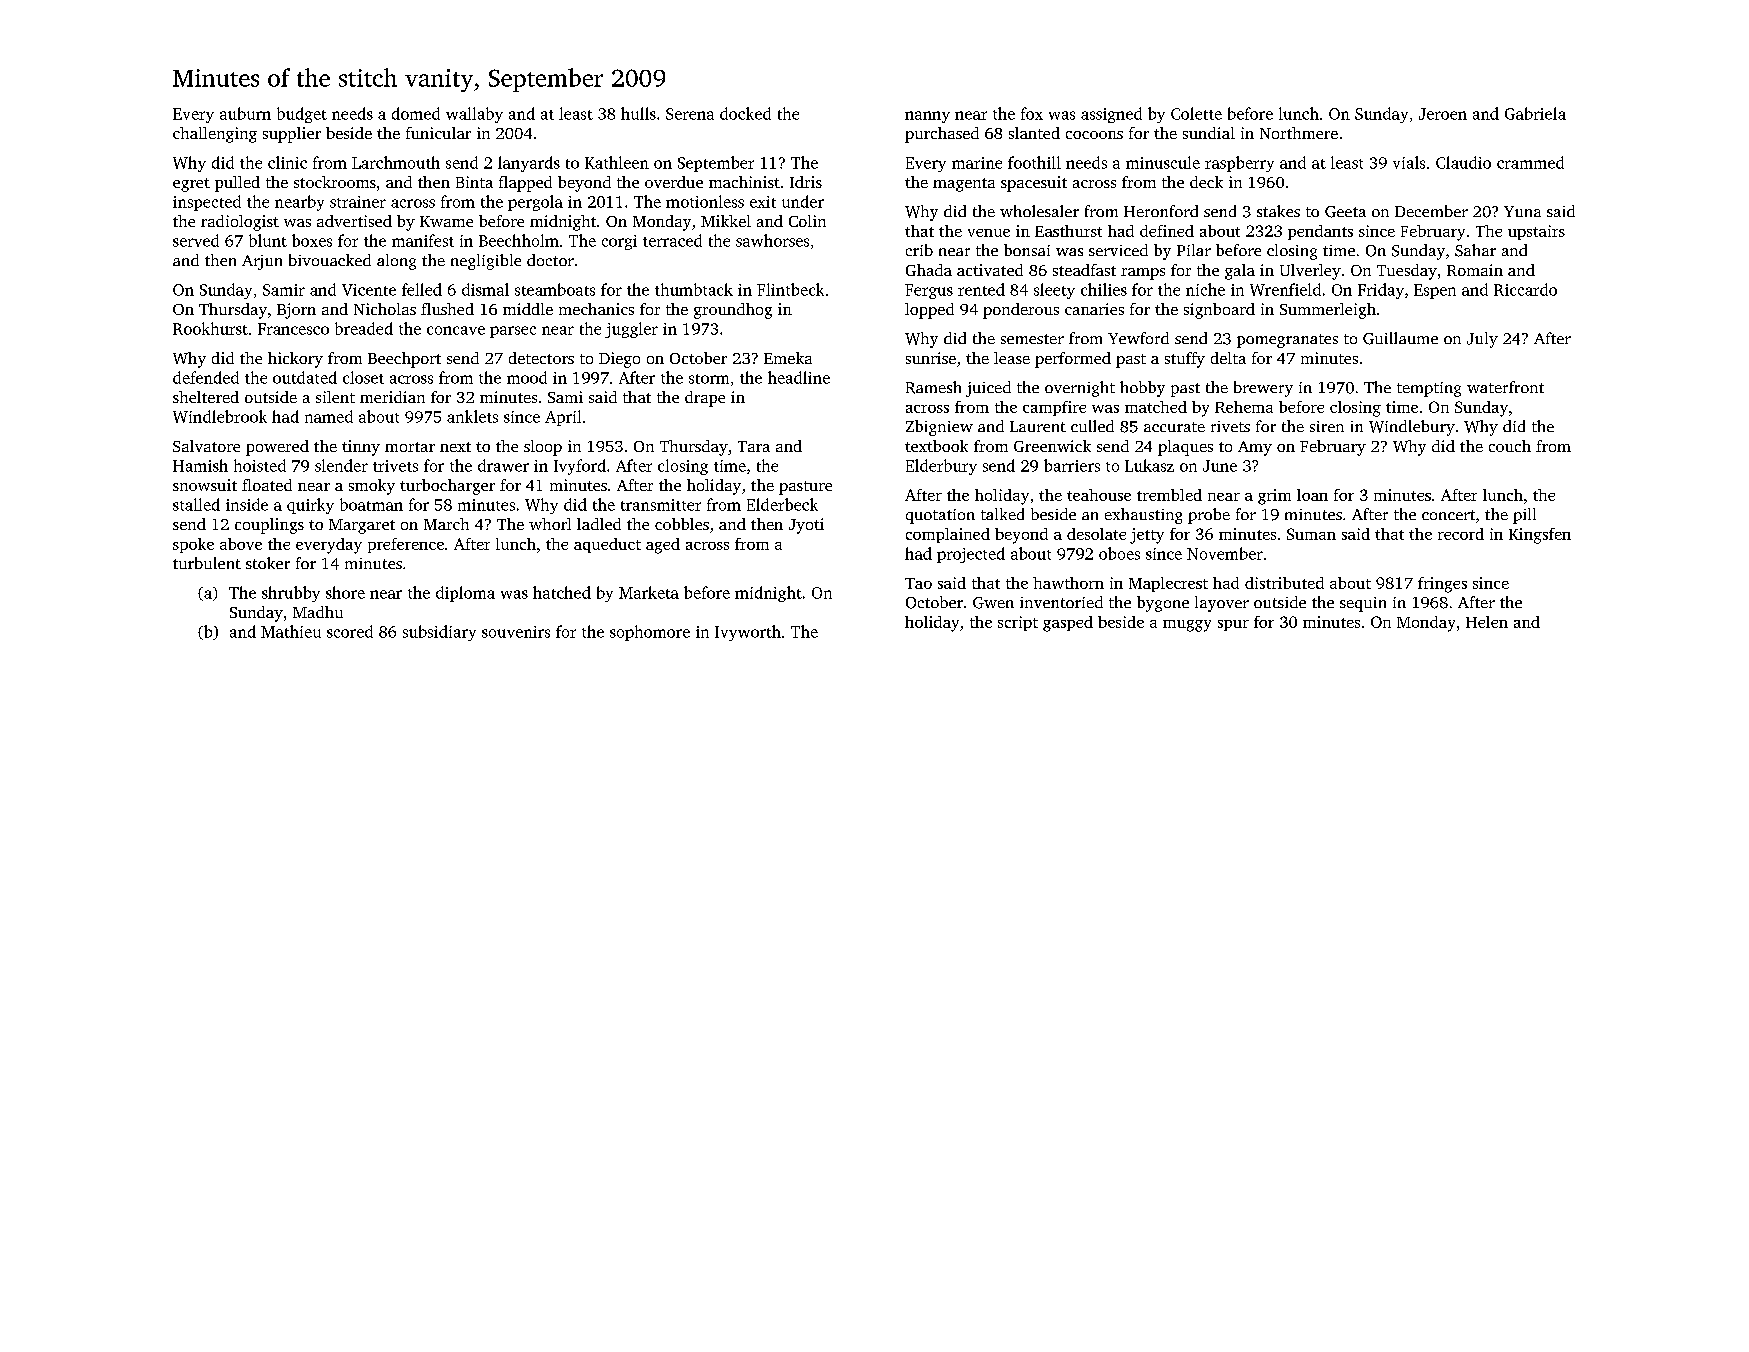 The image size is (1749, 1352). What do you see at coordinates (1505, 387) in the document?
I see `waterfront` at bounding box center [1505, 387].
